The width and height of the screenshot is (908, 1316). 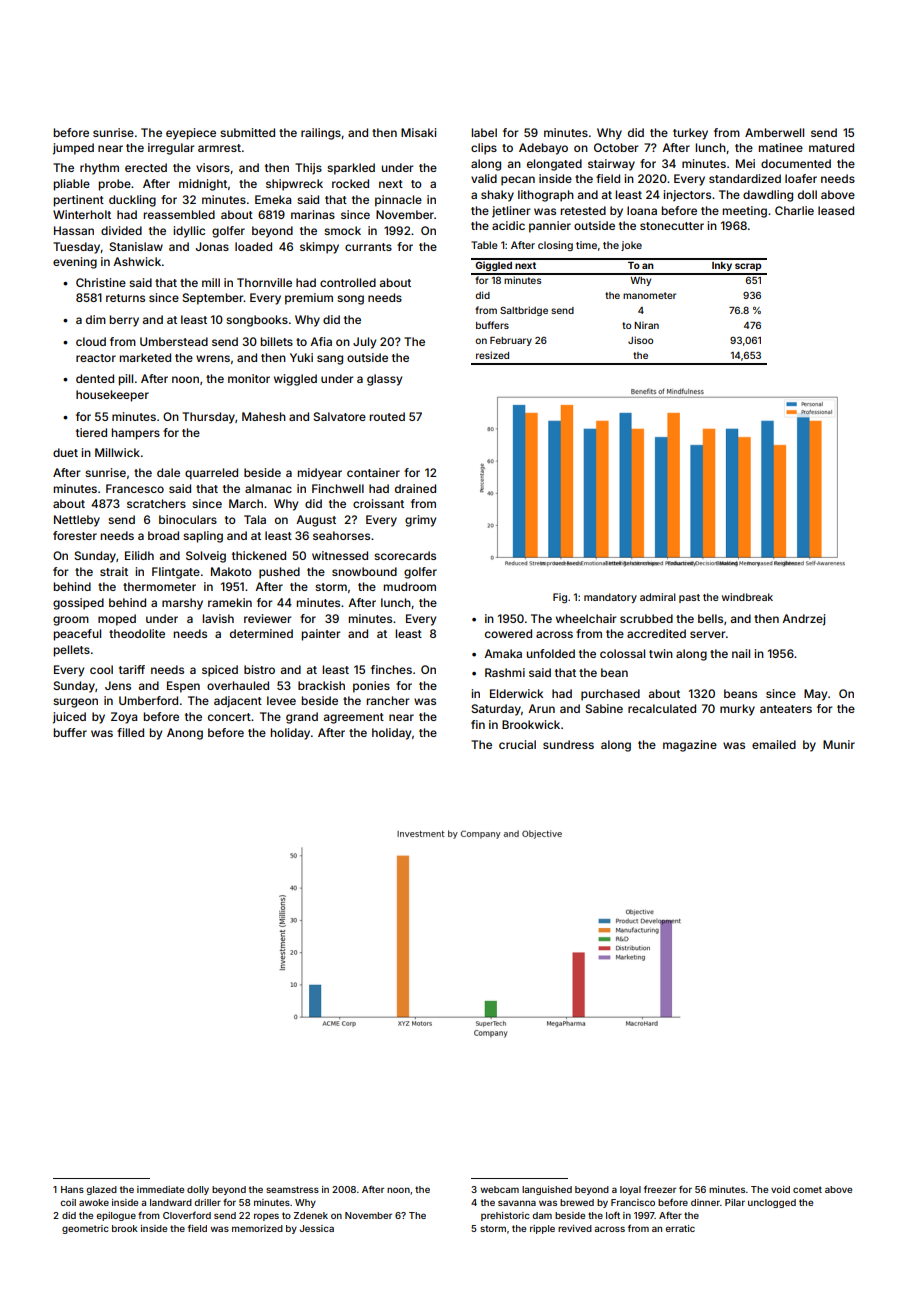 I want to click on immediate, so click(x=160, y=1189).
